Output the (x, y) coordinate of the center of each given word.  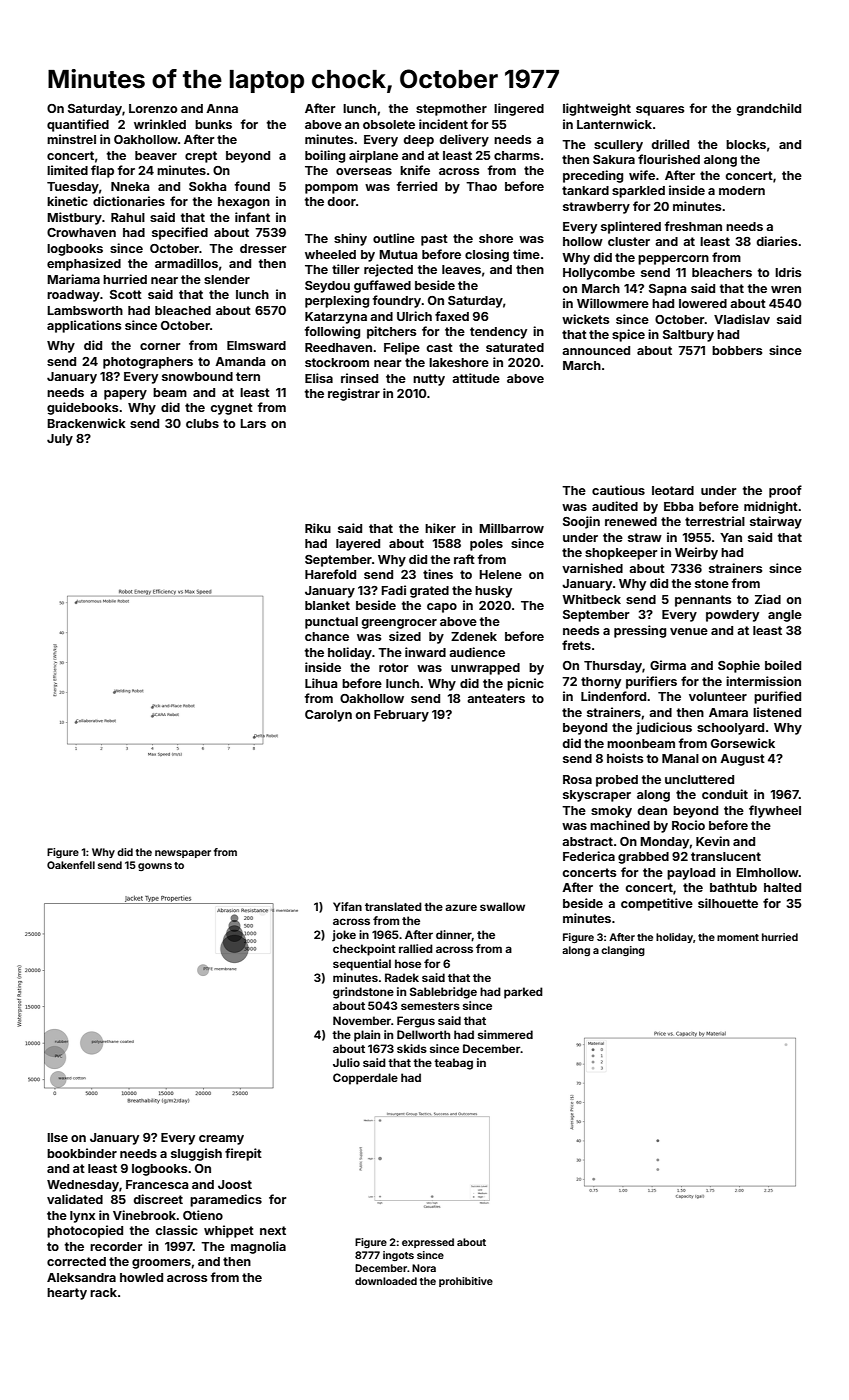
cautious (618, 490)
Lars (253, 423)
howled (141, 1277)
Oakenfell (71, 865)
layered (358, 545)
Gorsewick (743, 743)
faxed (452, 316)
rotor (393, 667)
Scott (126, 294)
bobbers (737, 350)
